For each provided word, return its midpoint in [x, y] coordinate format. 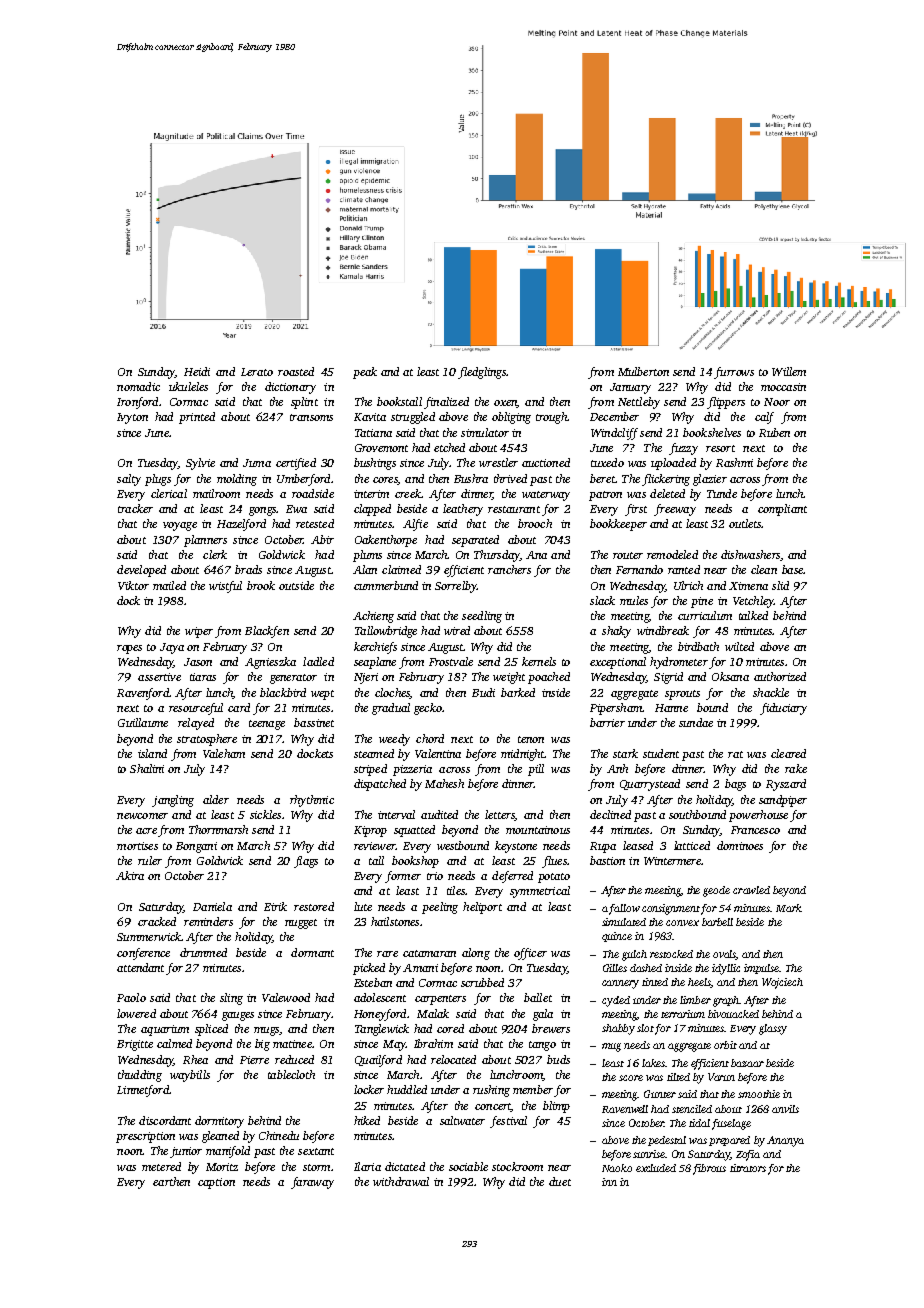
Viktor [133, 585]
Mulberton [643, 371]
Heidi [197, 371]
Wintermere [672, 861]
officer [530, 954]
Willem [789, 371]
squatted [414, 831]
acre [146, 831]
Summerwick [149, 936]
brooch [535, 523]
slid [780, 585]
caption [216, 1183]
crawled [751, 890]
